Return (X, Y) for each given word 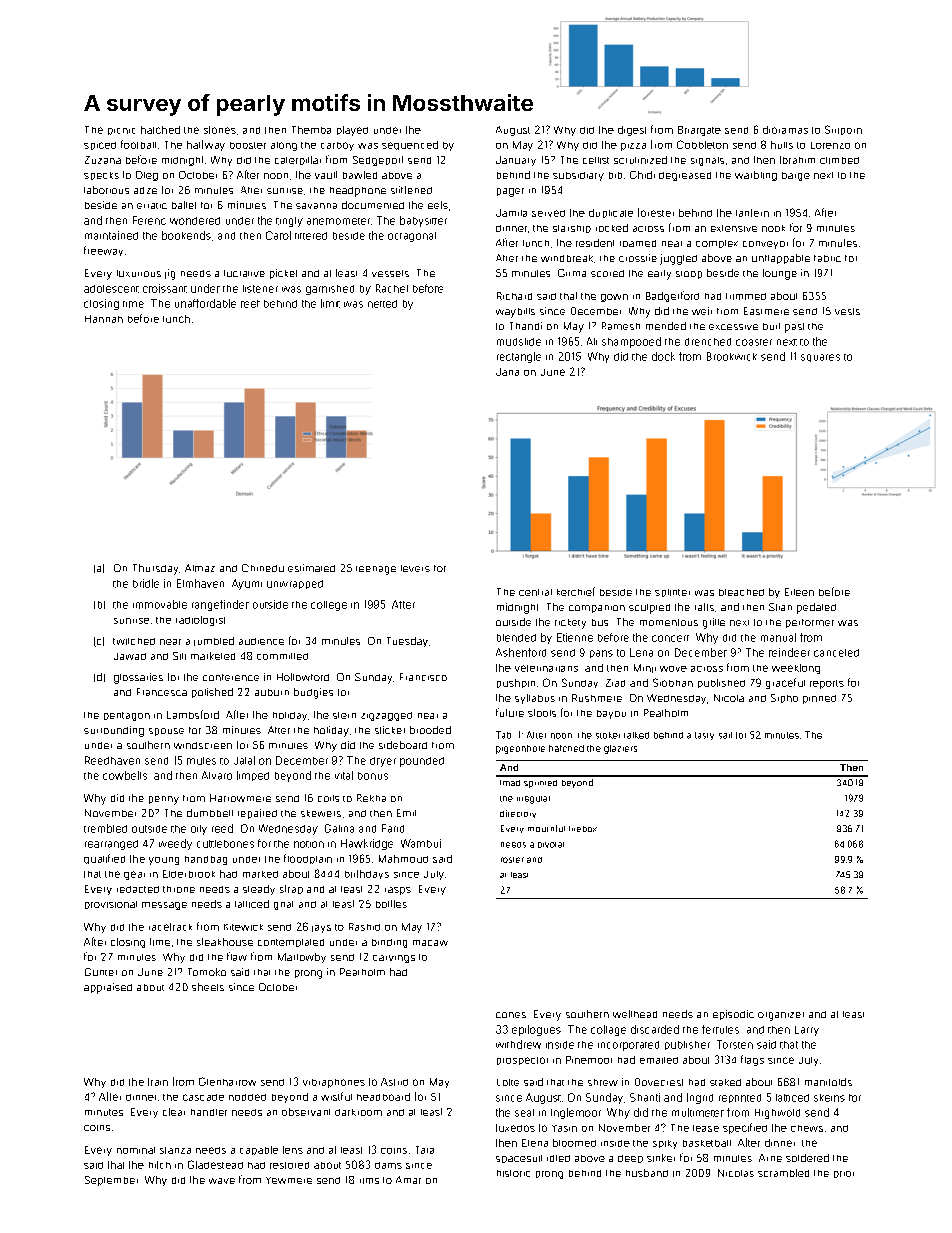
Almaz (200, 568)
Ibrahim (797, 160)
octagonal (412, 237)
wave (222, 1181)
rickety (570, 624)
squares (820, 358)
